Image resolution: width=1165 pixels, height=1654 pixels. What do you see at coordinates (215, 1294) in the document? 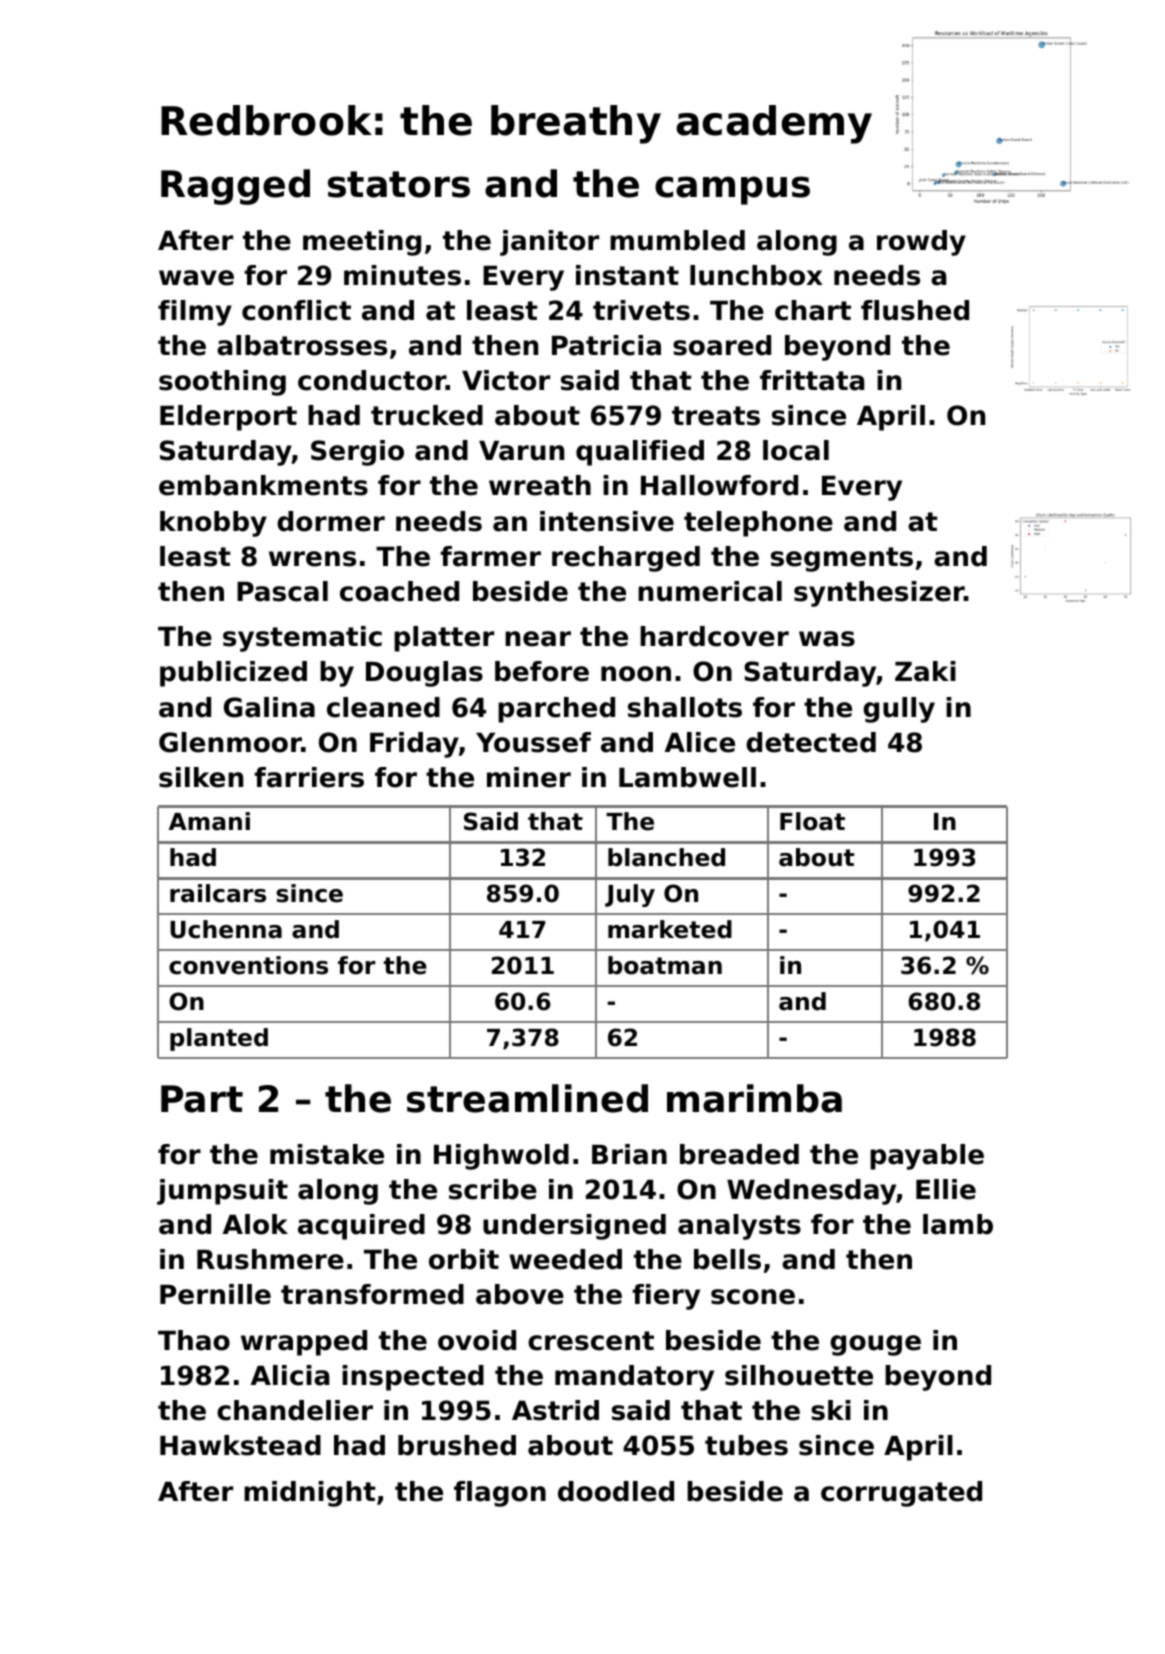
I see `Pernille` at bounding box center [215, 1294].
